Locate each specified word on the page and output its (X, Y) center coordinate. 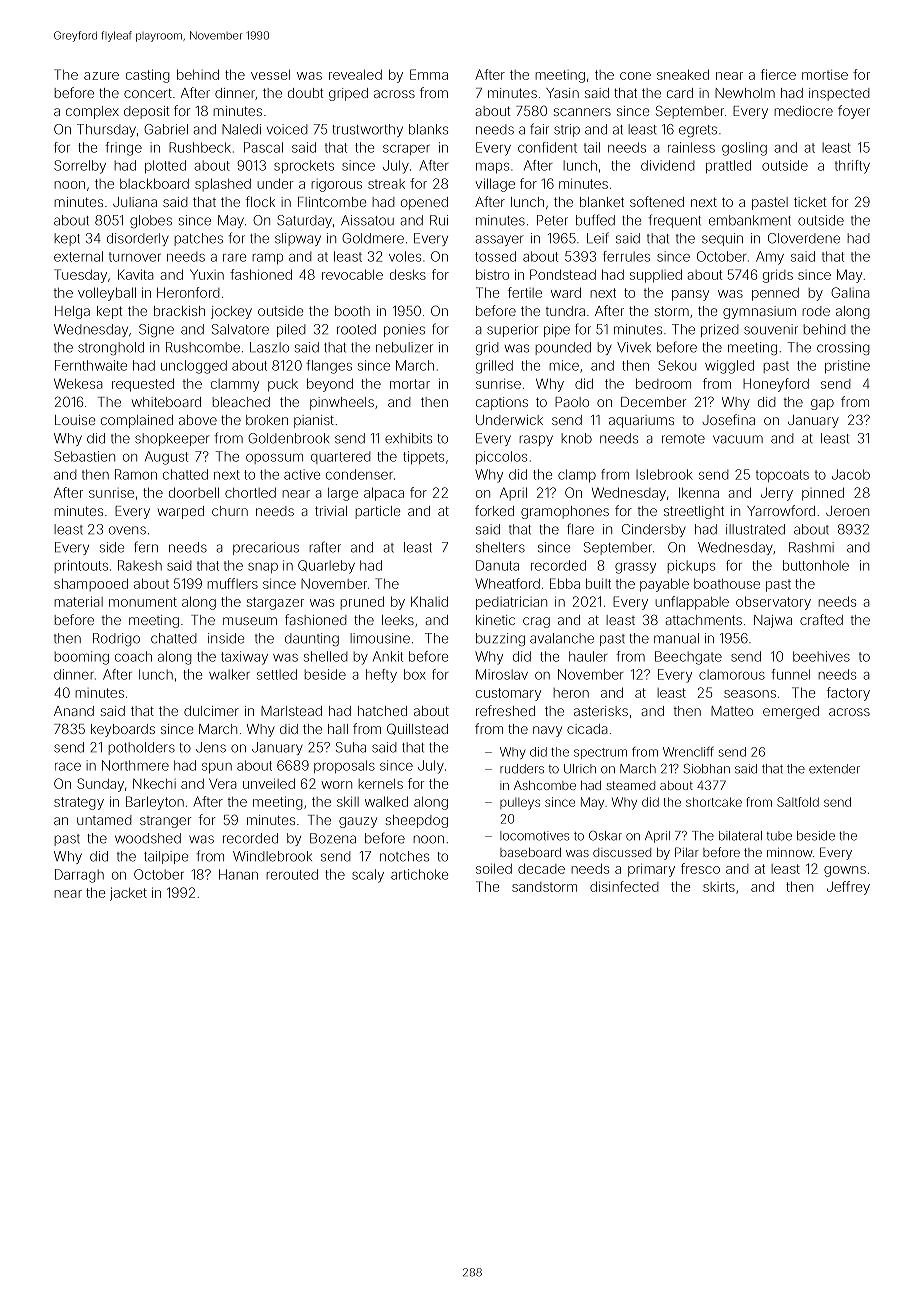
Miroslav (502, 674)
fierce (778, 74)
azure (101, 76)
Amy (770, 258)
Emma (429, 74)
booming (82, 658)
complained (137, 421)
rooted (356, 329)
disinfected (624, 886)
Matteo (732, 711)
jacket (128, 894)
